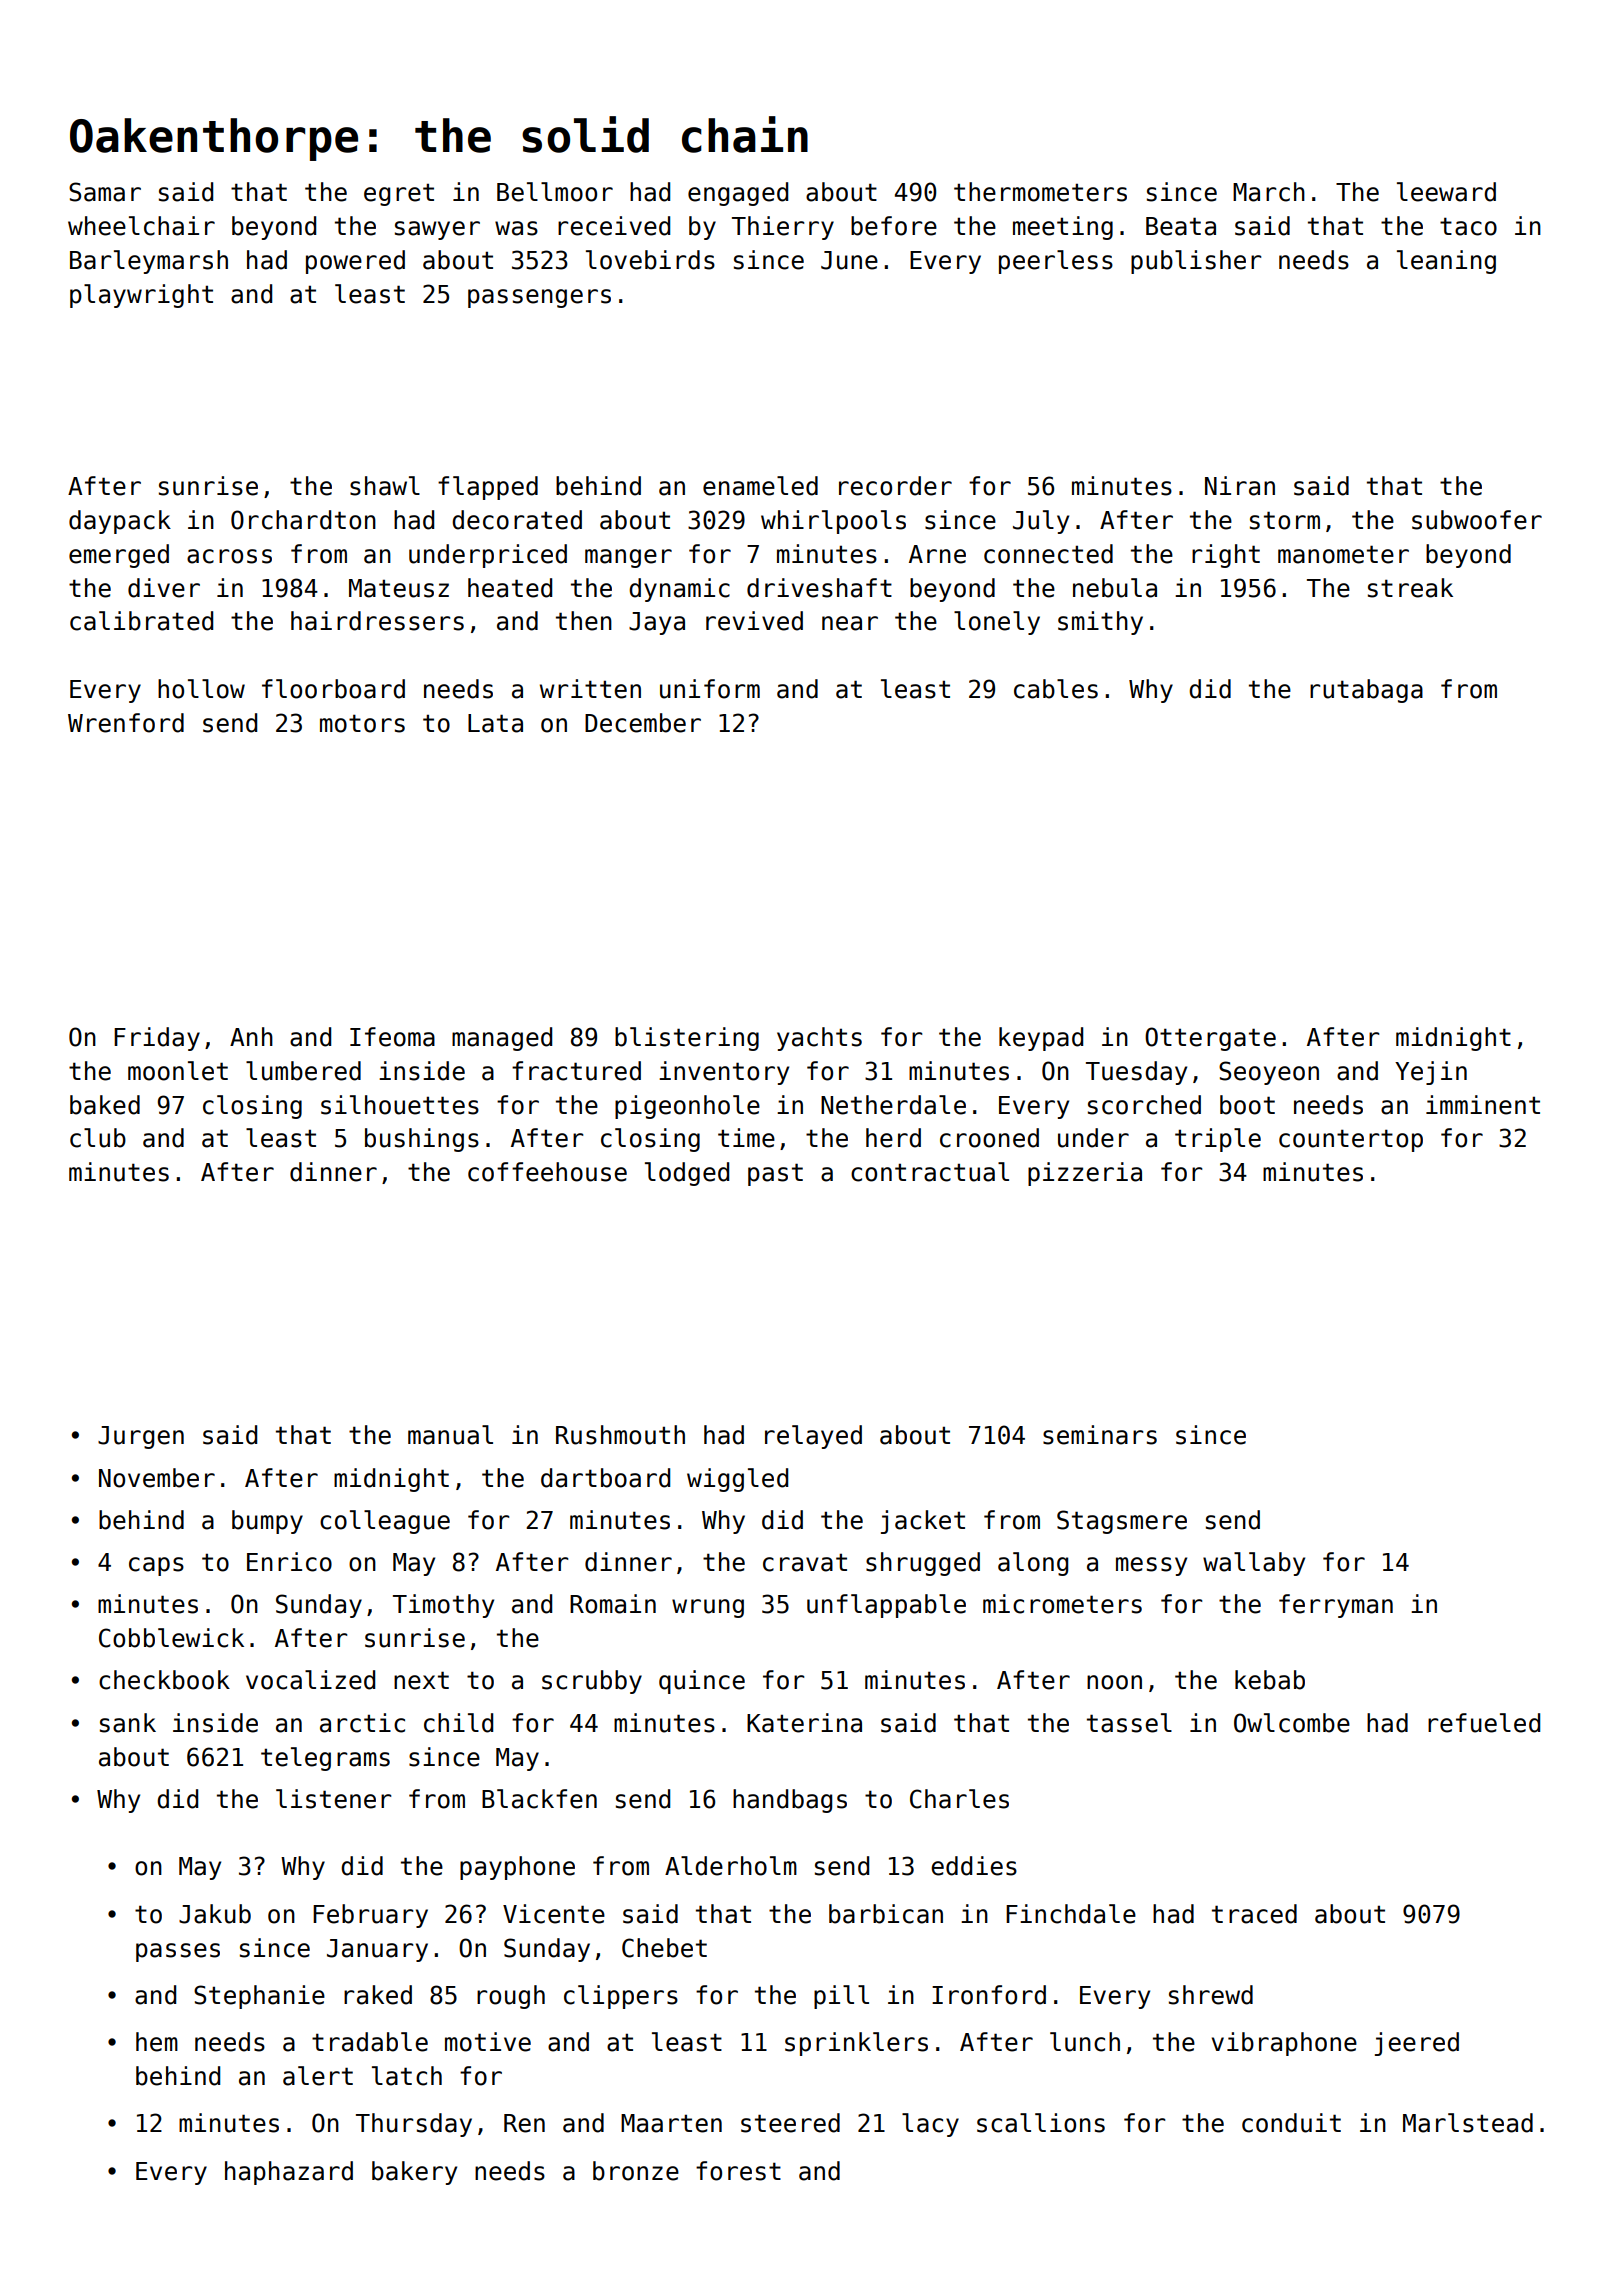 This page has height=2292, width=1620. I want to click on haphazard, so click(289, 2173).
